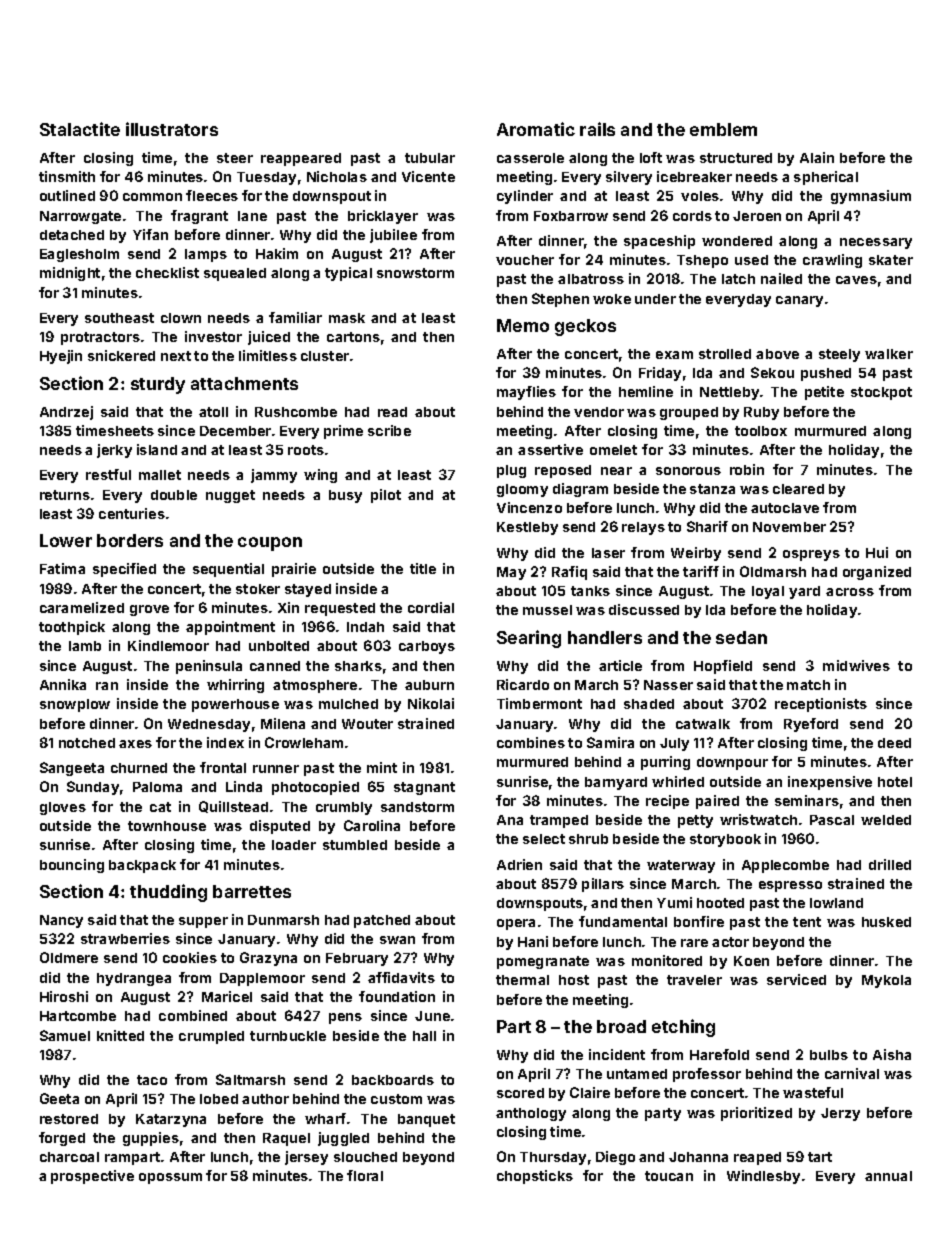 The height and width of the screenshot is (1233, 952). Describe the element at coordinates (415, 273) in the screenshot. I see `snowstorm` at that location.
